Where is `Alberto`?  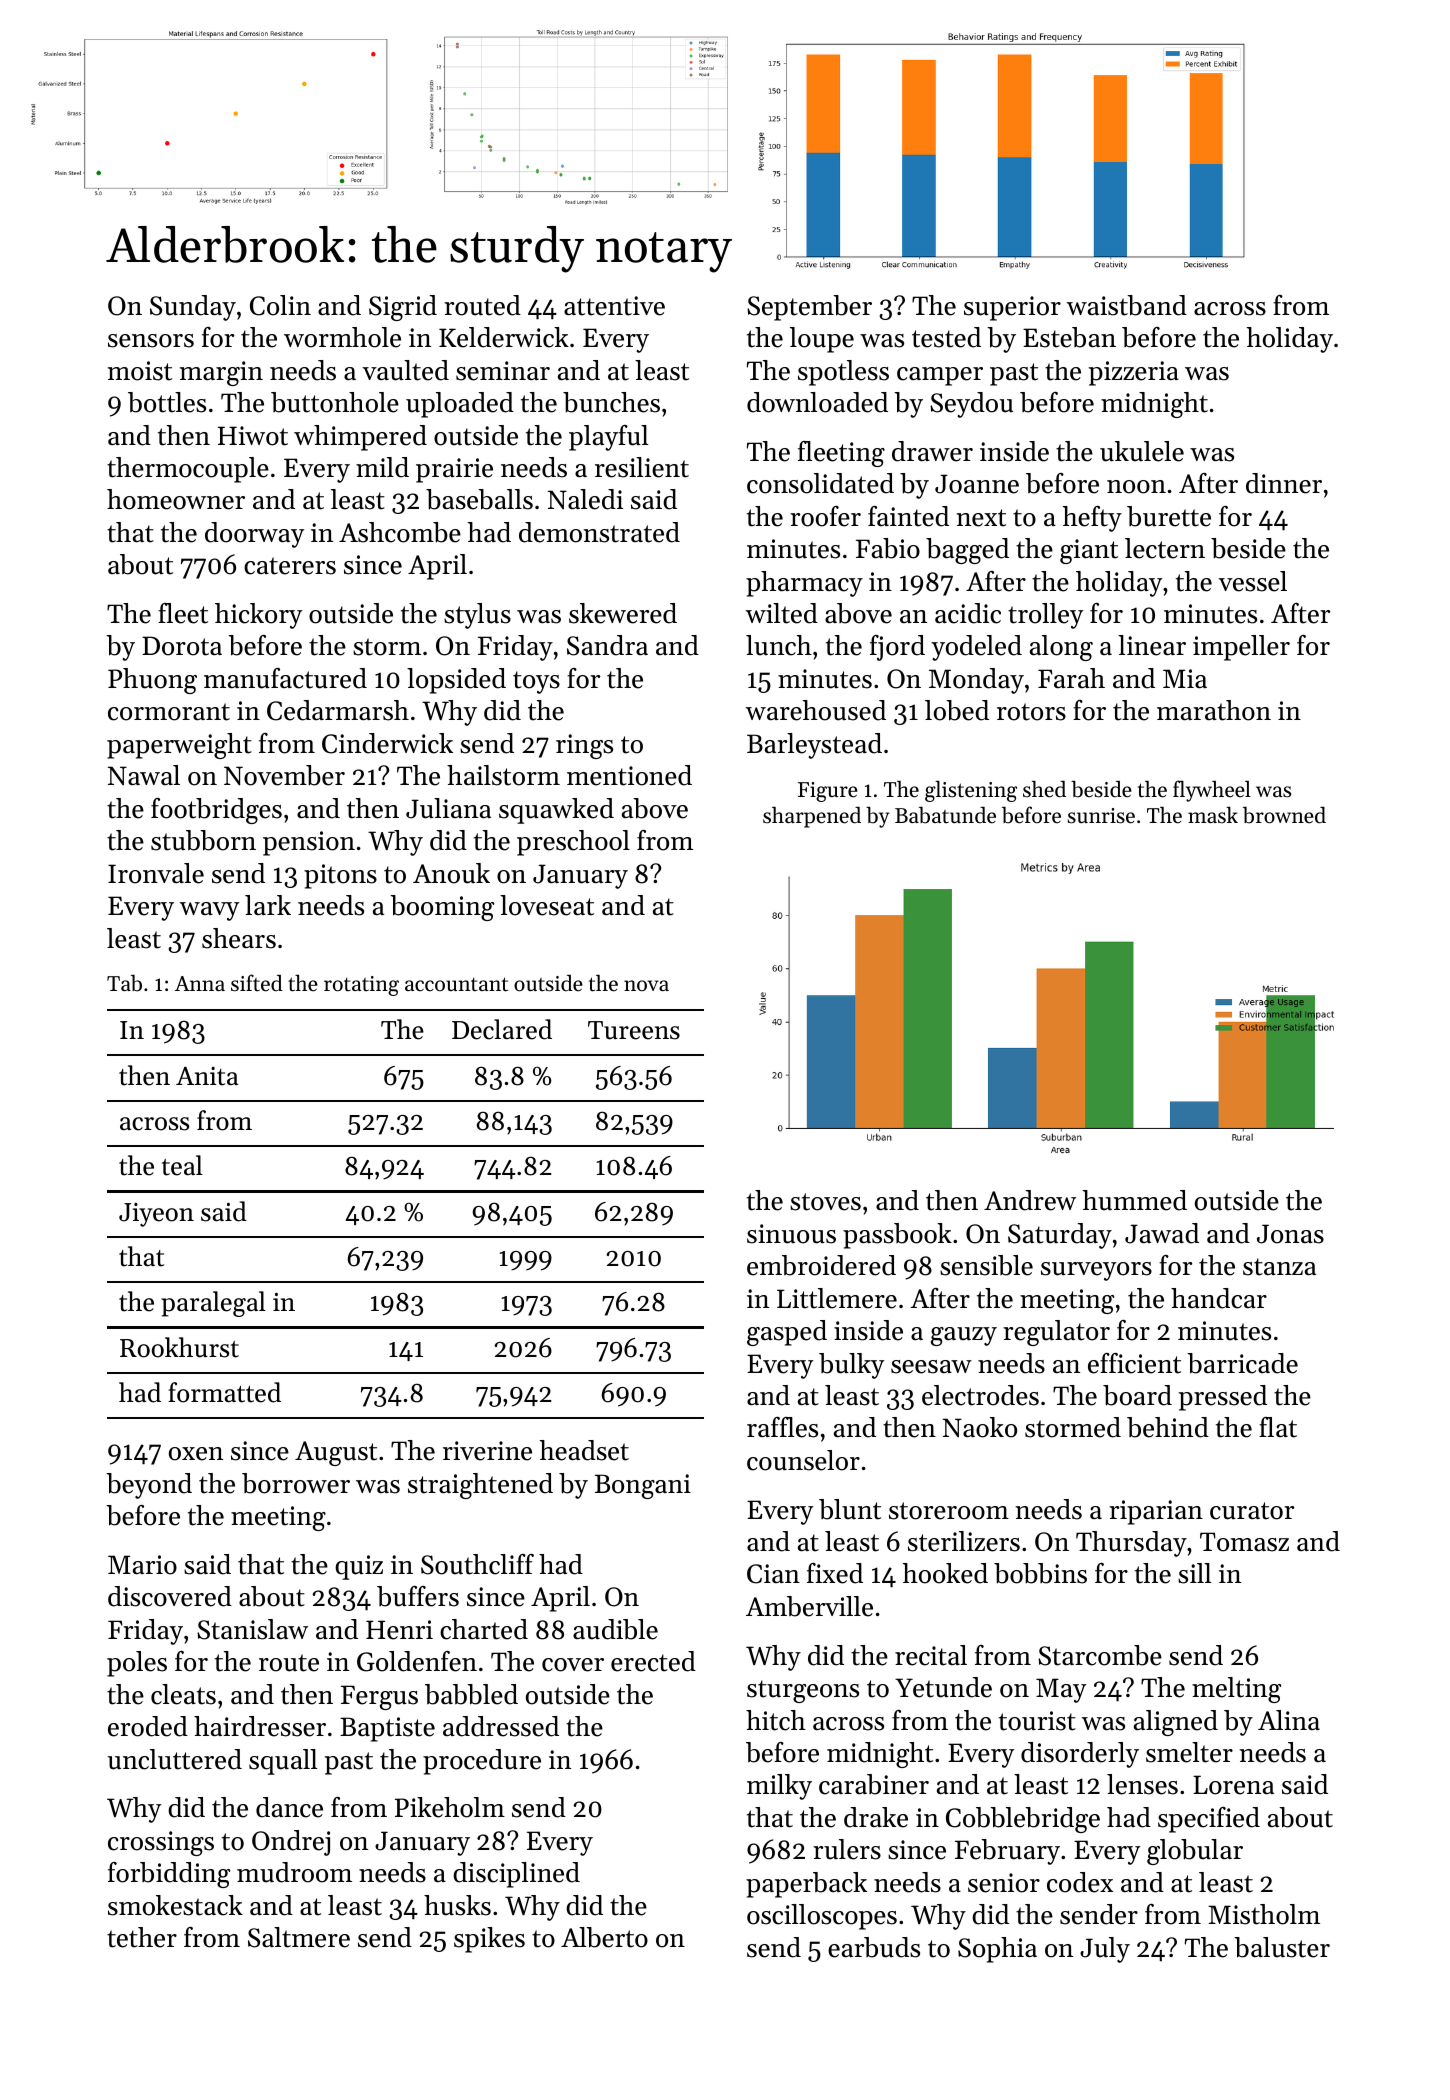 Alberto is located at coordinates (604, 1937).
